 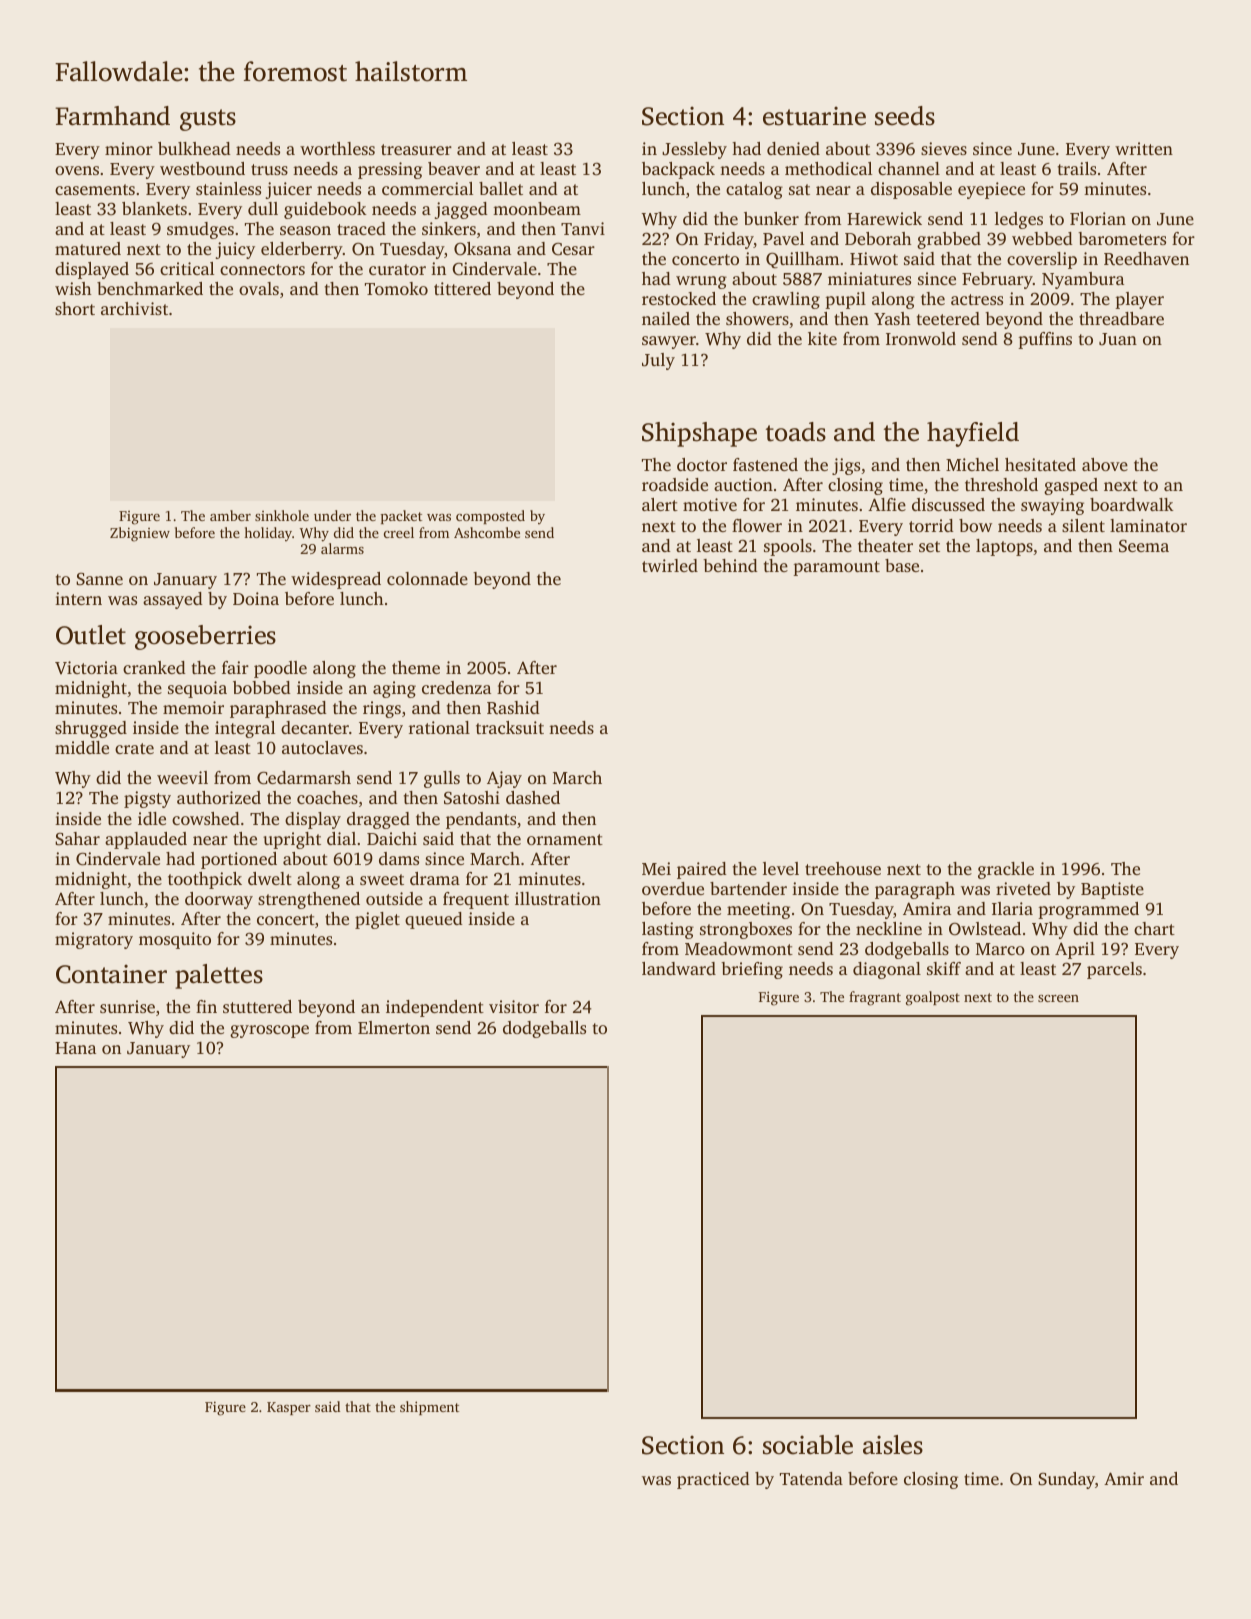 I want to click on Hana, so click(x=75, y=1048).
